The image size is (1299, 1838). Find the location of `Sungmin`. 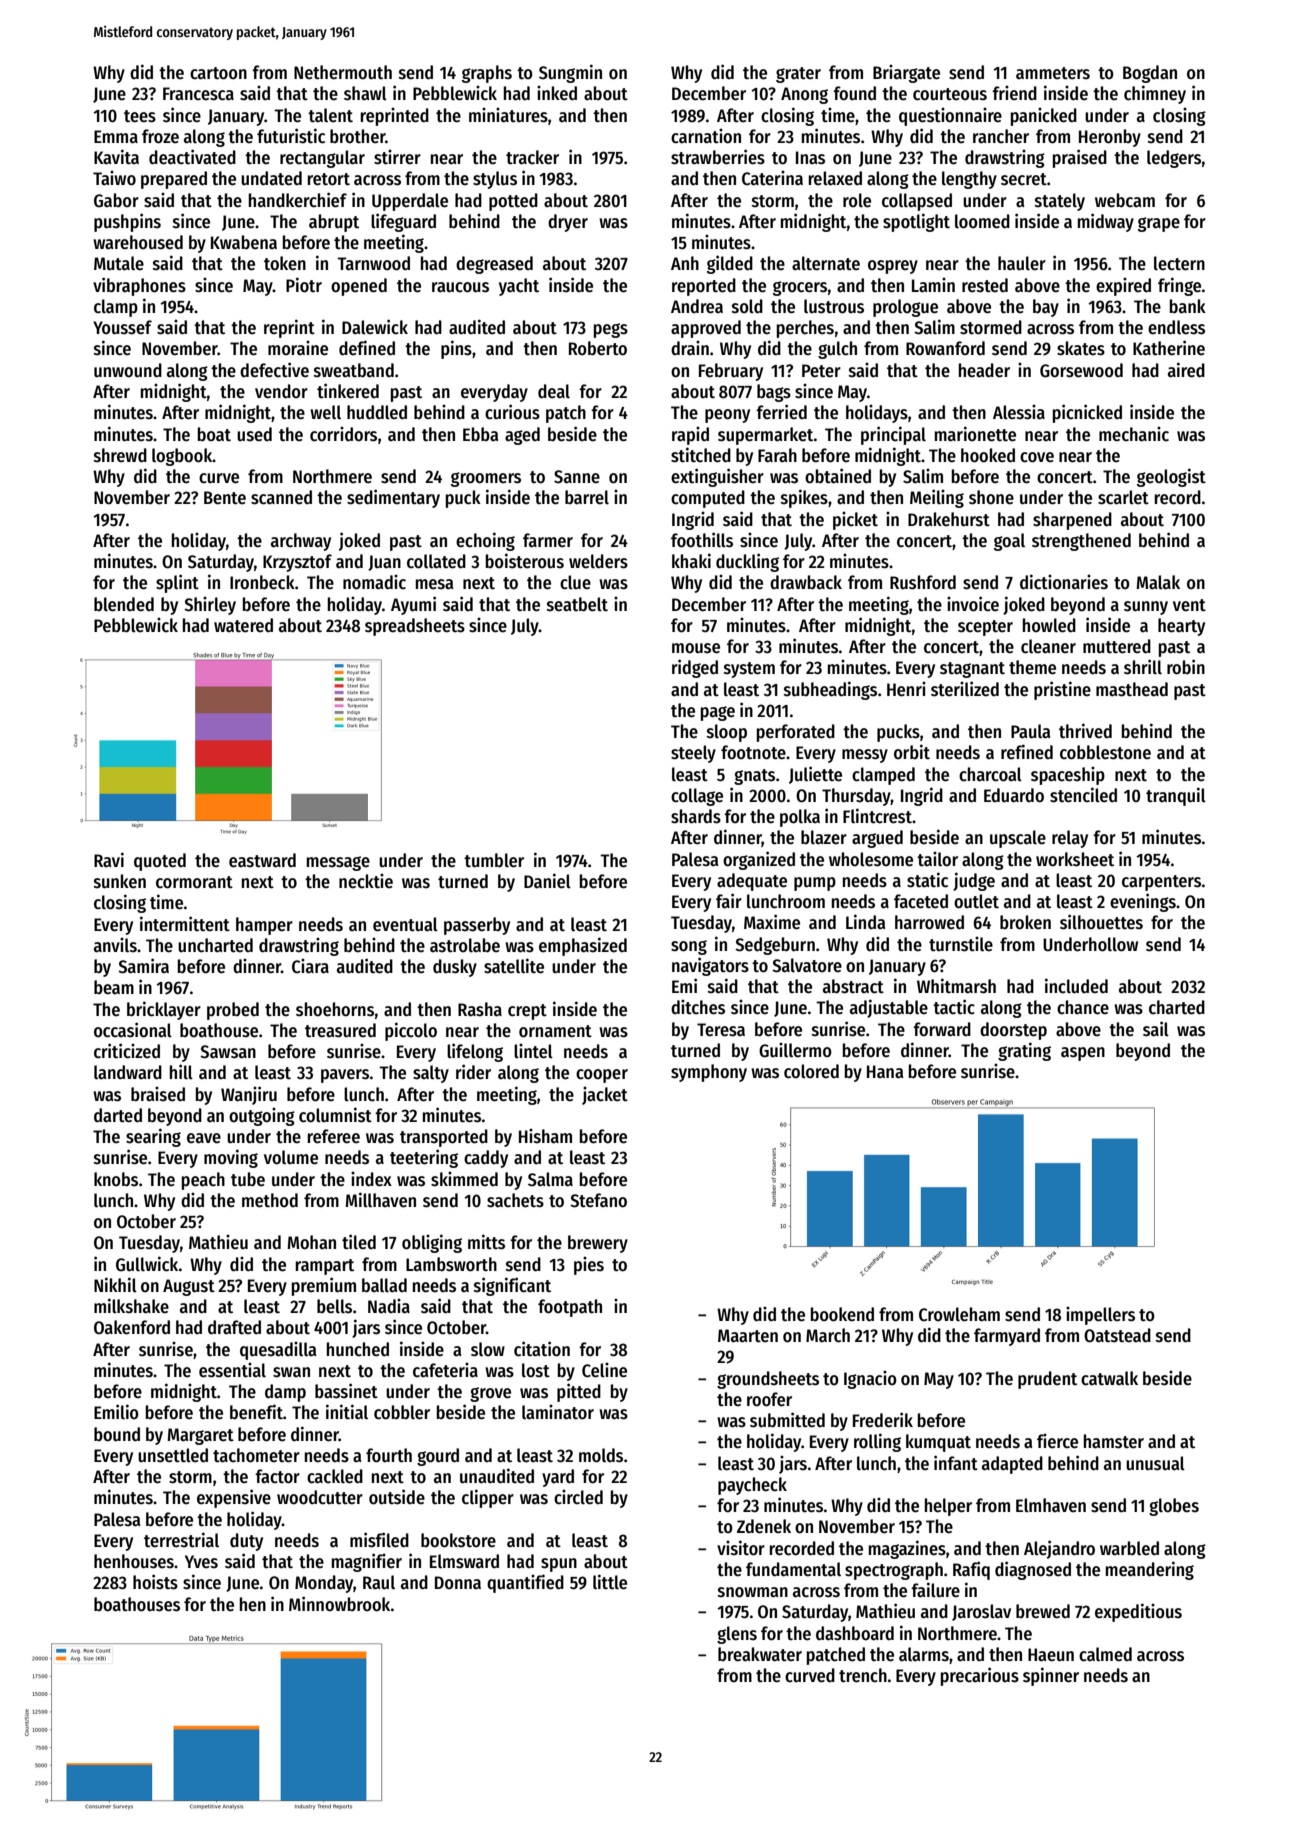

Sungmin is located at coordinates (570, 73).
